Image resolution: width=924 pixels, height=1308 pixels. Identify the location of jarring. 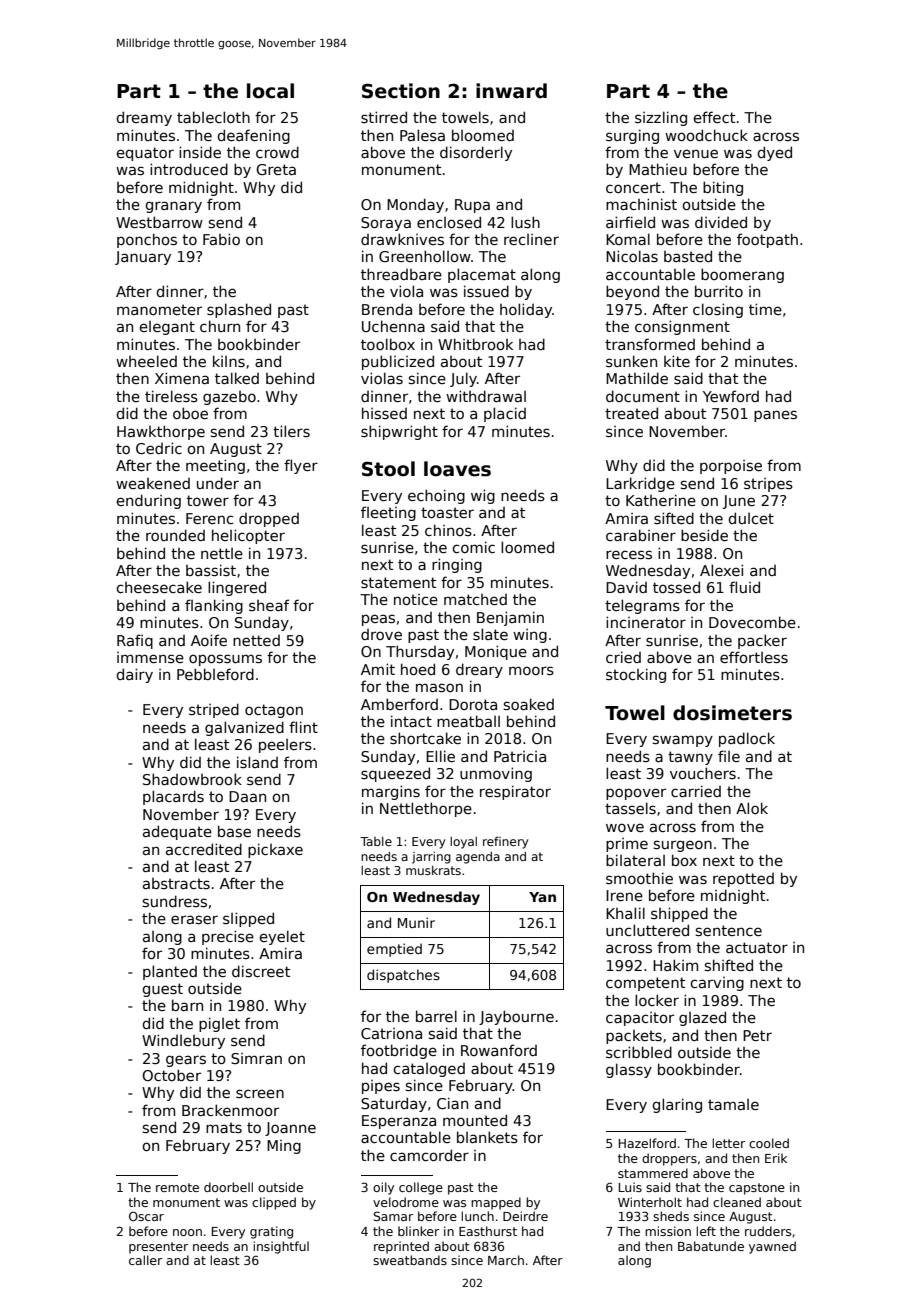
(431, 858).
